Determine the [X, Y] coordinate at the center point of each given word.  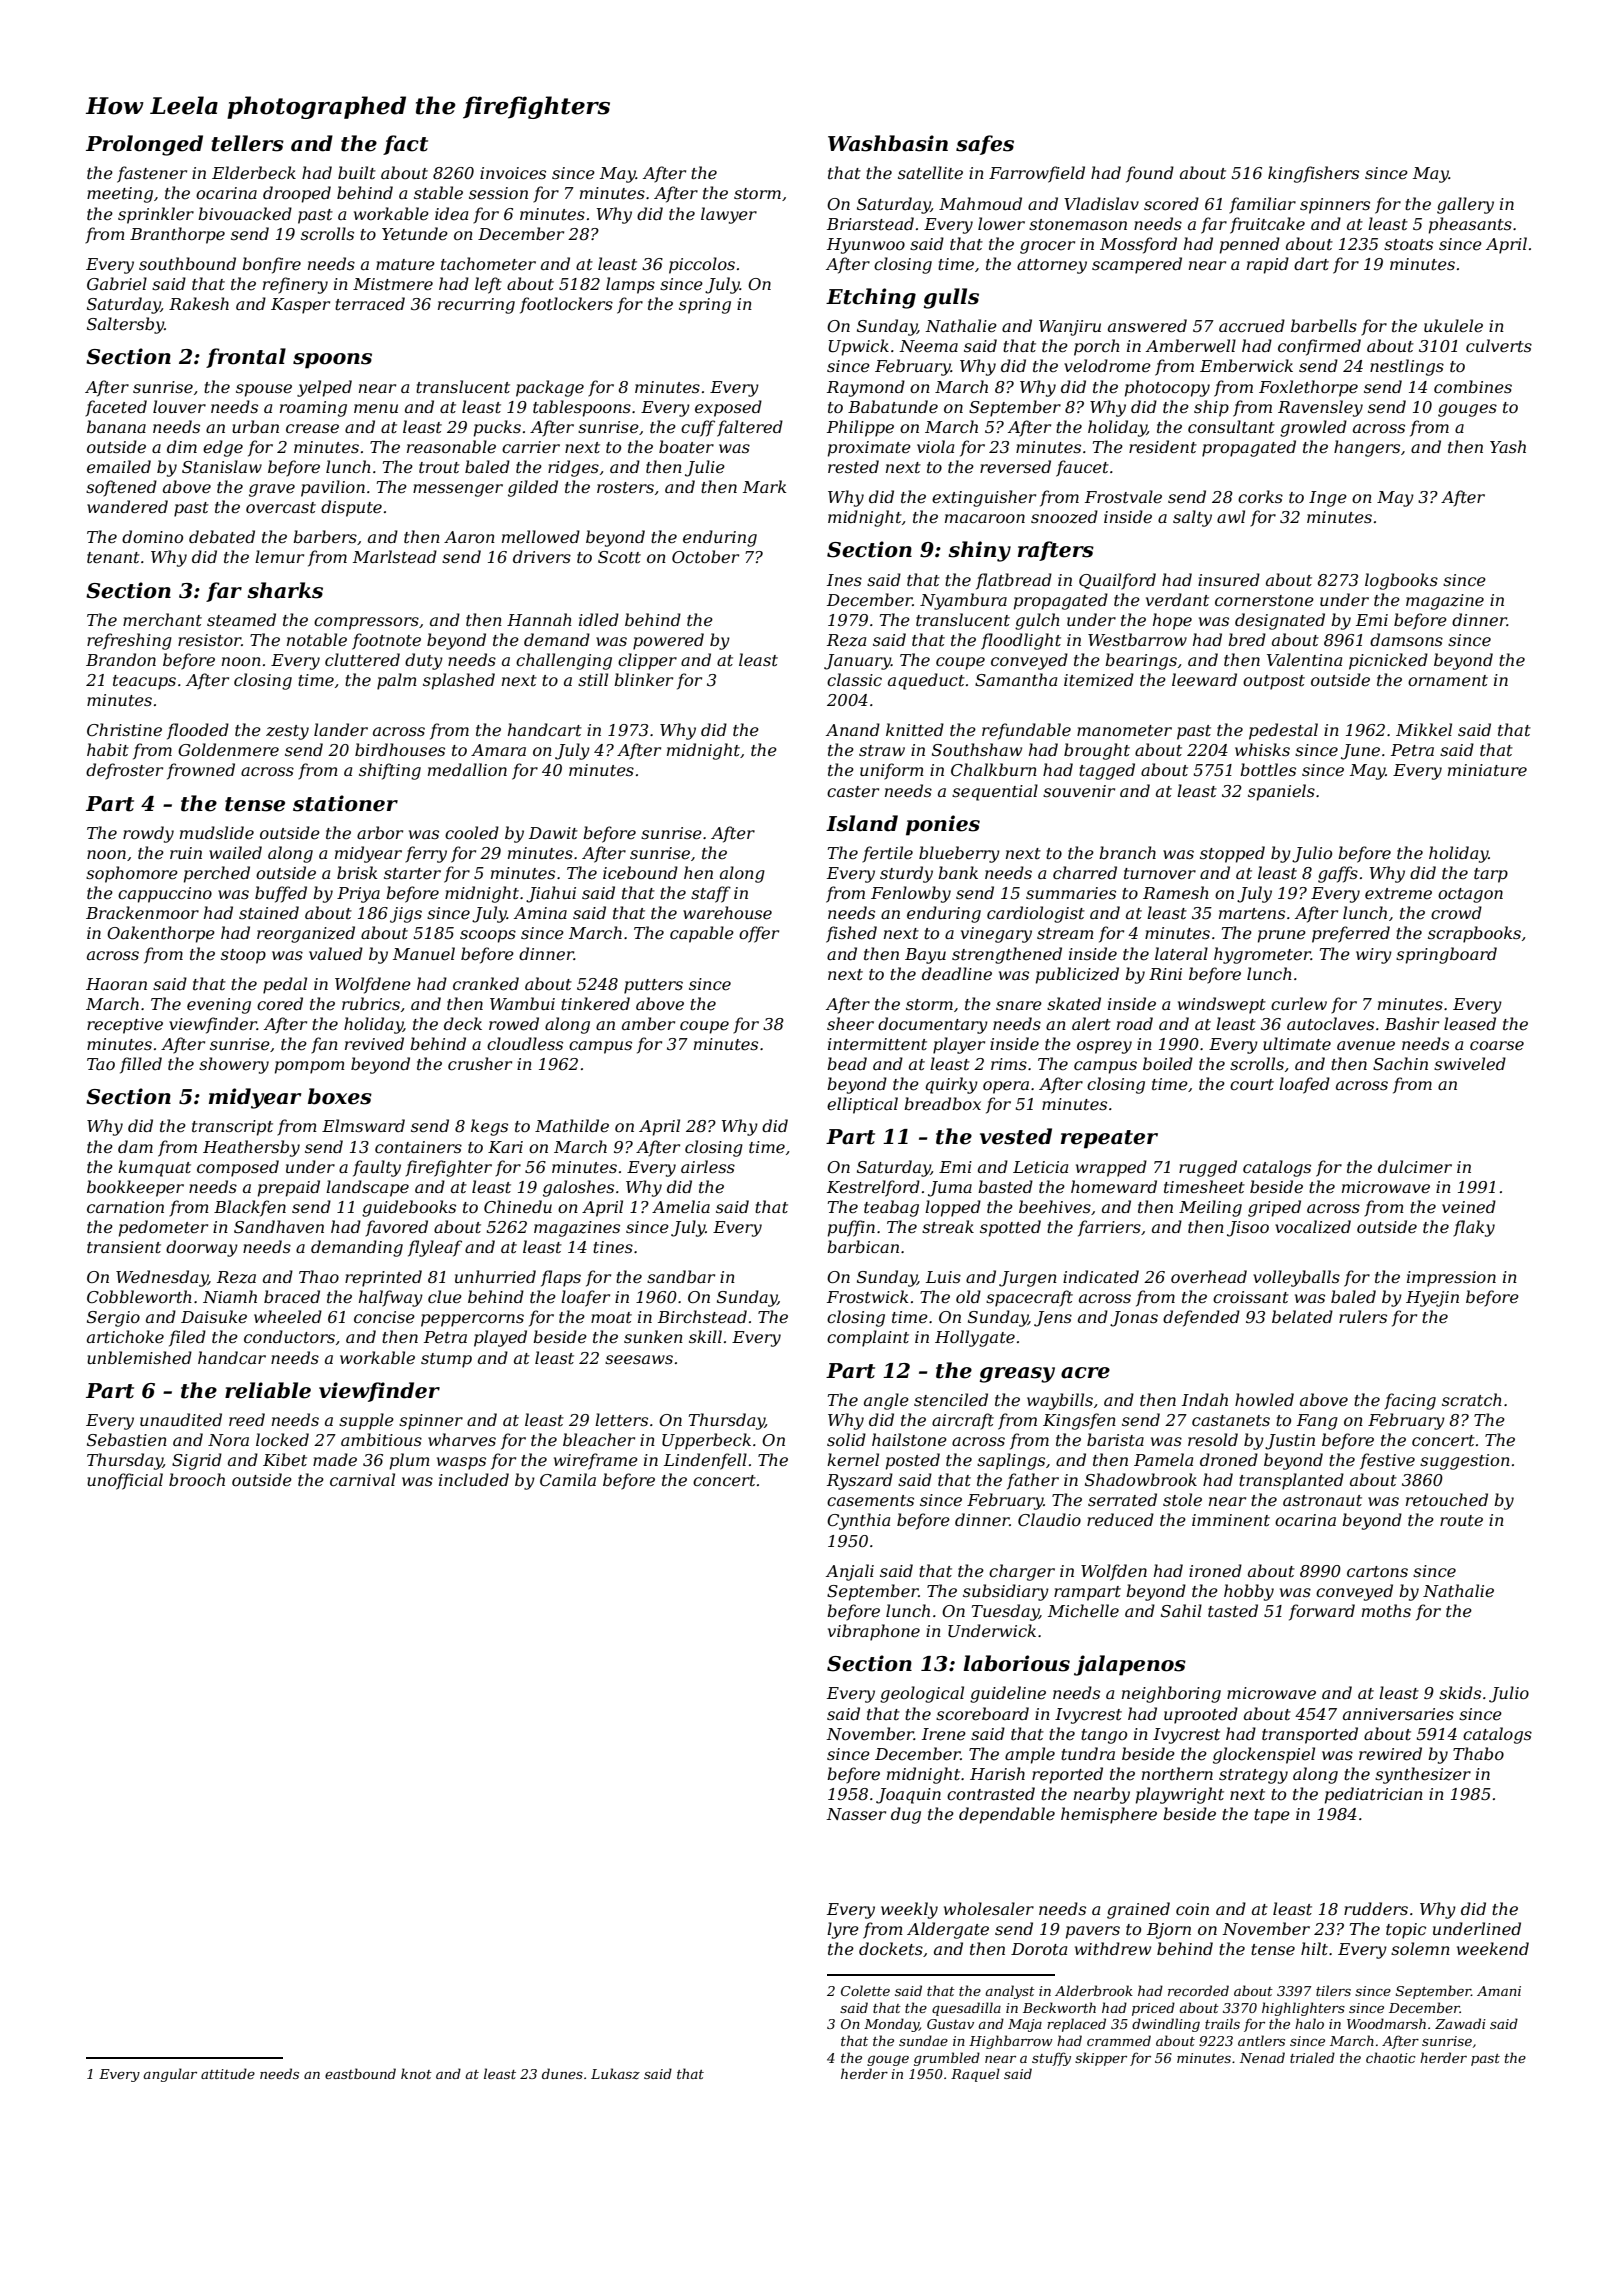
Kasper [300, 306]
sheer [850, 1023]
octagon [1470, 895]
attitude [228, 2073]
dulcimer [1415, 1166]
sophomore [132, 874]
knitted [915, 729]
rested [853, 466]
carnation [125, 1207]
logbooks [1401, 581]
